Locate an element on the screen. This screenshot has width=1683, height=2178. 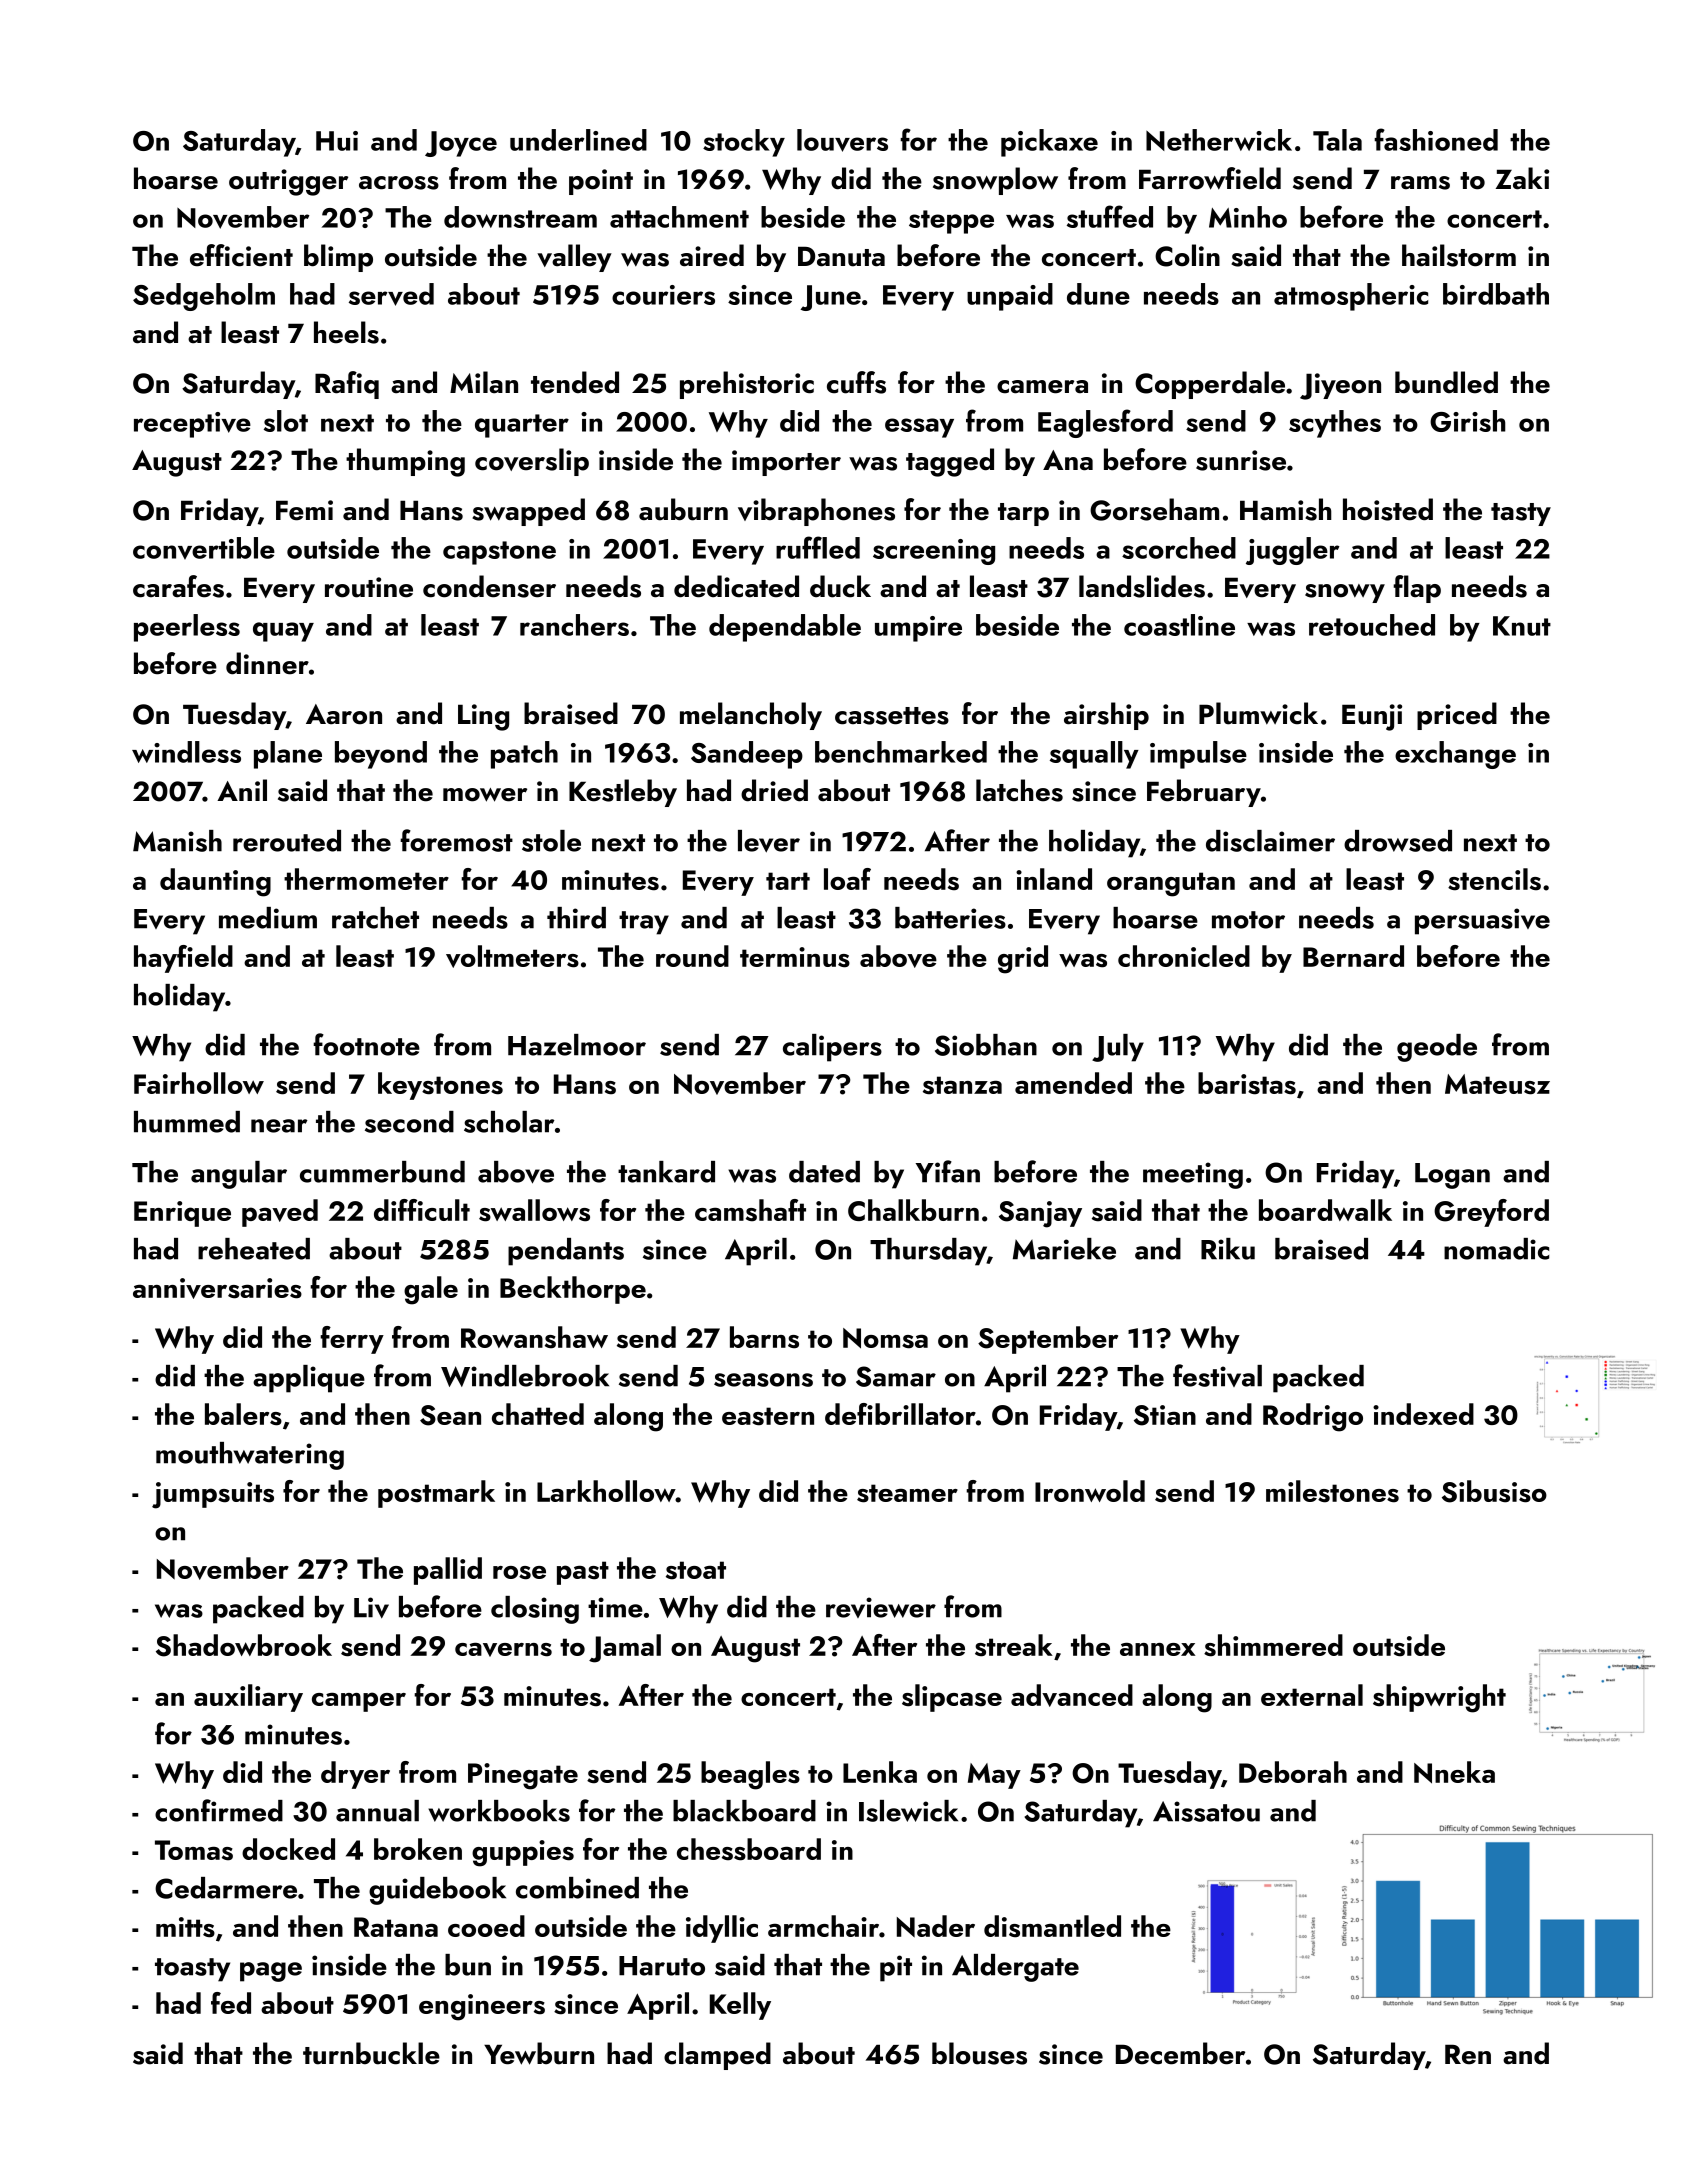
Tomas is located at coordinates (194, 1850).
